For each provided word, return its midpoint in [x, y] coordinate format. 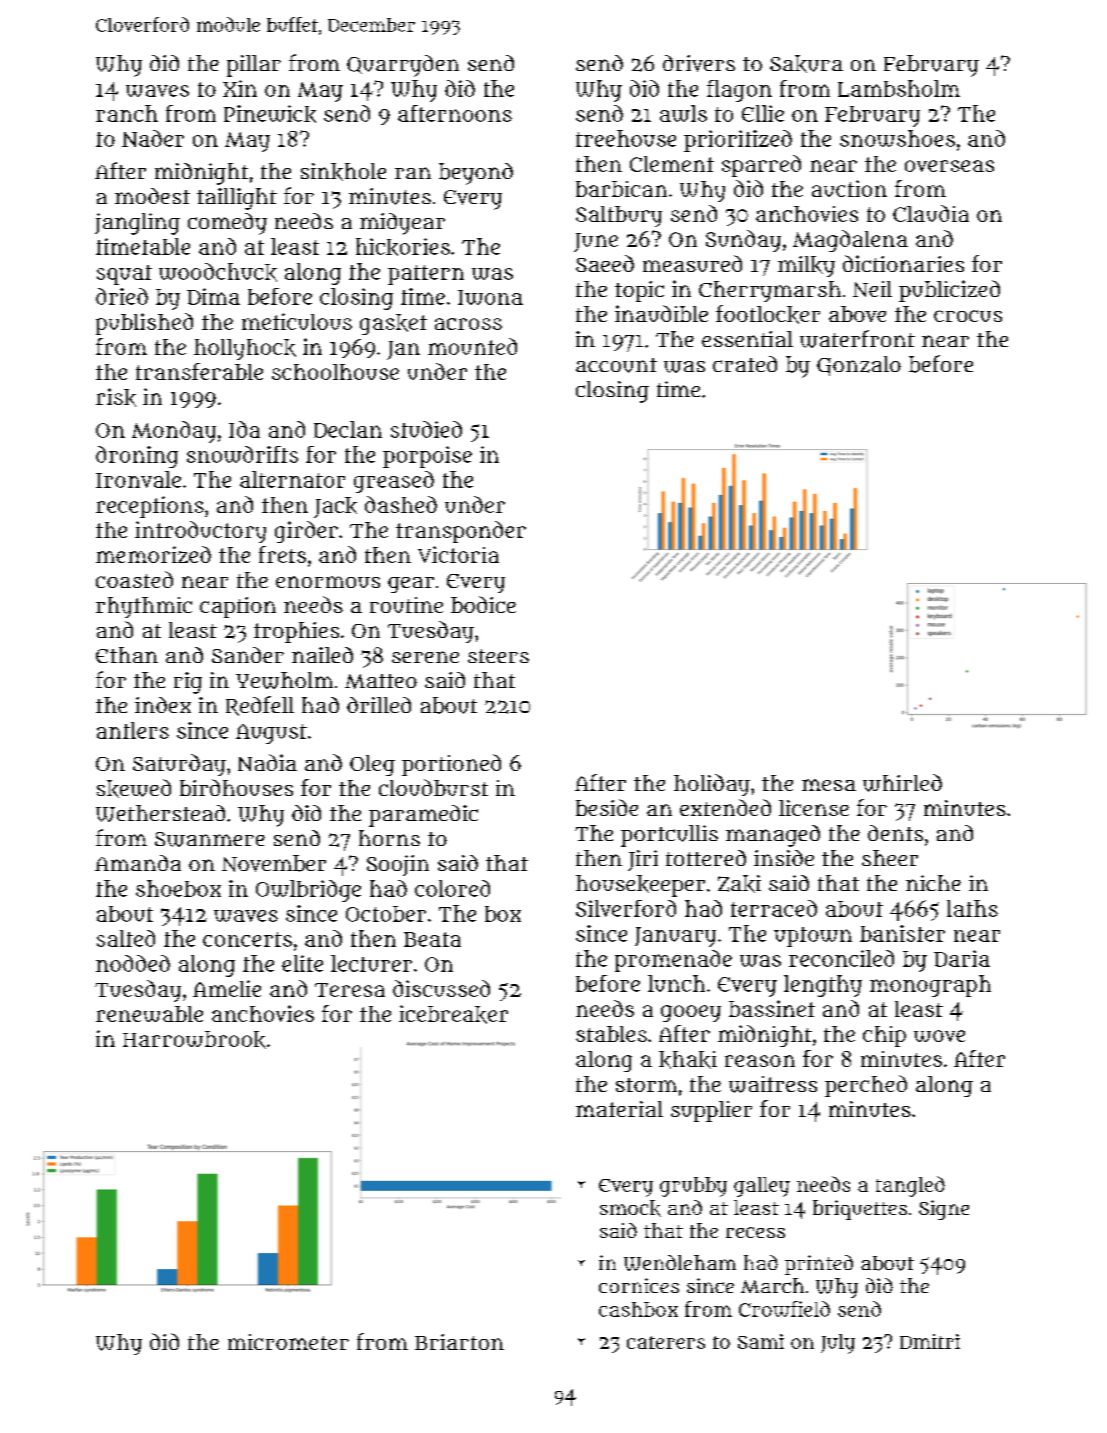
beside [607, 807]
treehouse [626, 138]
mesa [829, 785]
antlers [133, 730]
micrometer [288, 1342]
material [619, 1109]
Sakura [806, 64]
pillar [254, 66]
